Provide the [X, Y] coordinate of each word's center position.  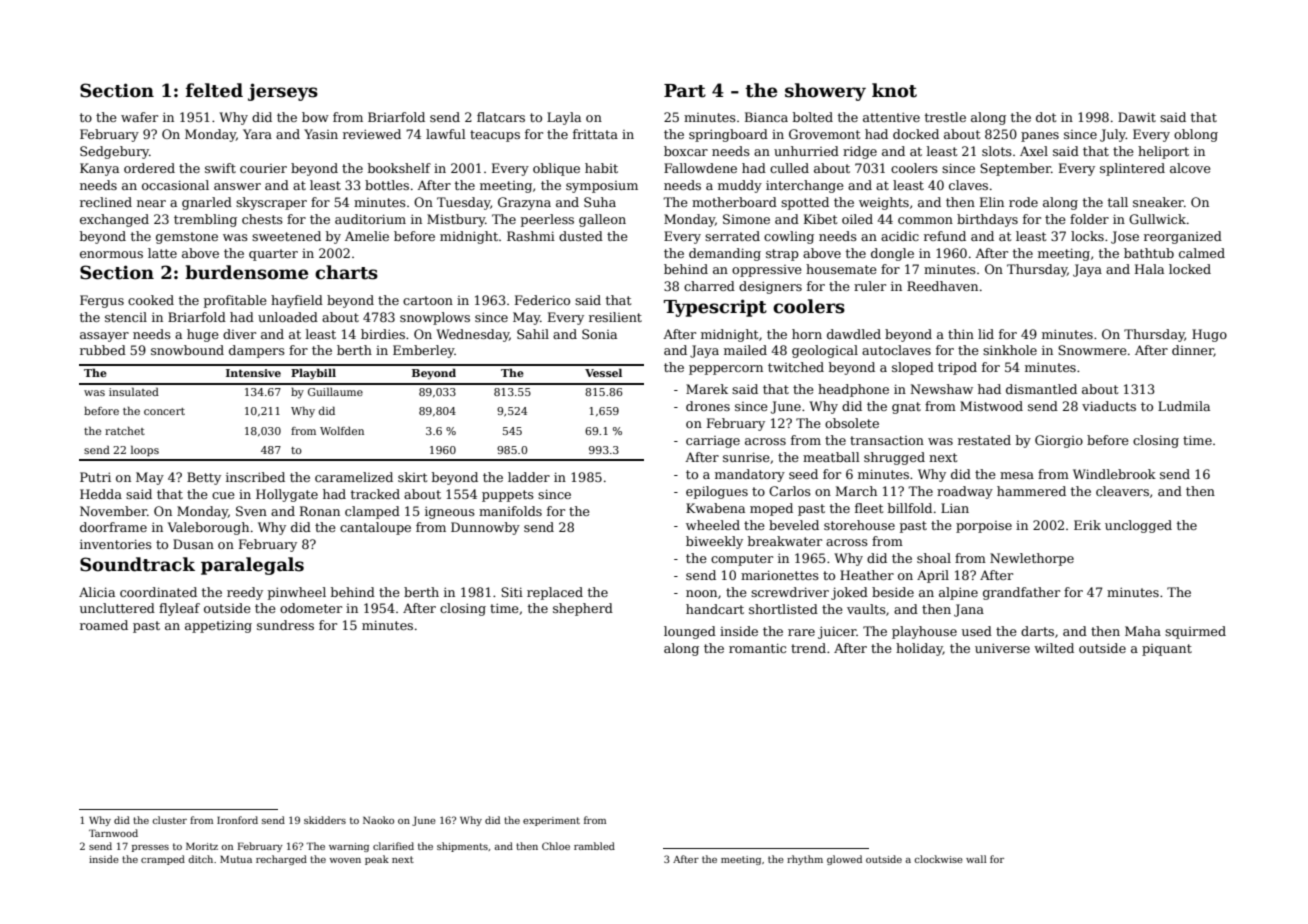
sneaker [1158, 202]
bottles [387, 185]
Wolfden [342, 430]
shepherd [583, 609]
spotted [805, 203]
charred [709, 286]
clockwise [938, 859]
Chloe [556, 846]
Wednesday [472, 335]
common [925, 220]
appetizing [218, 626]
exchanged [114, 220]
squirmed [1195, 632]
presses [150, 848]
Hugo [1209, 335]
